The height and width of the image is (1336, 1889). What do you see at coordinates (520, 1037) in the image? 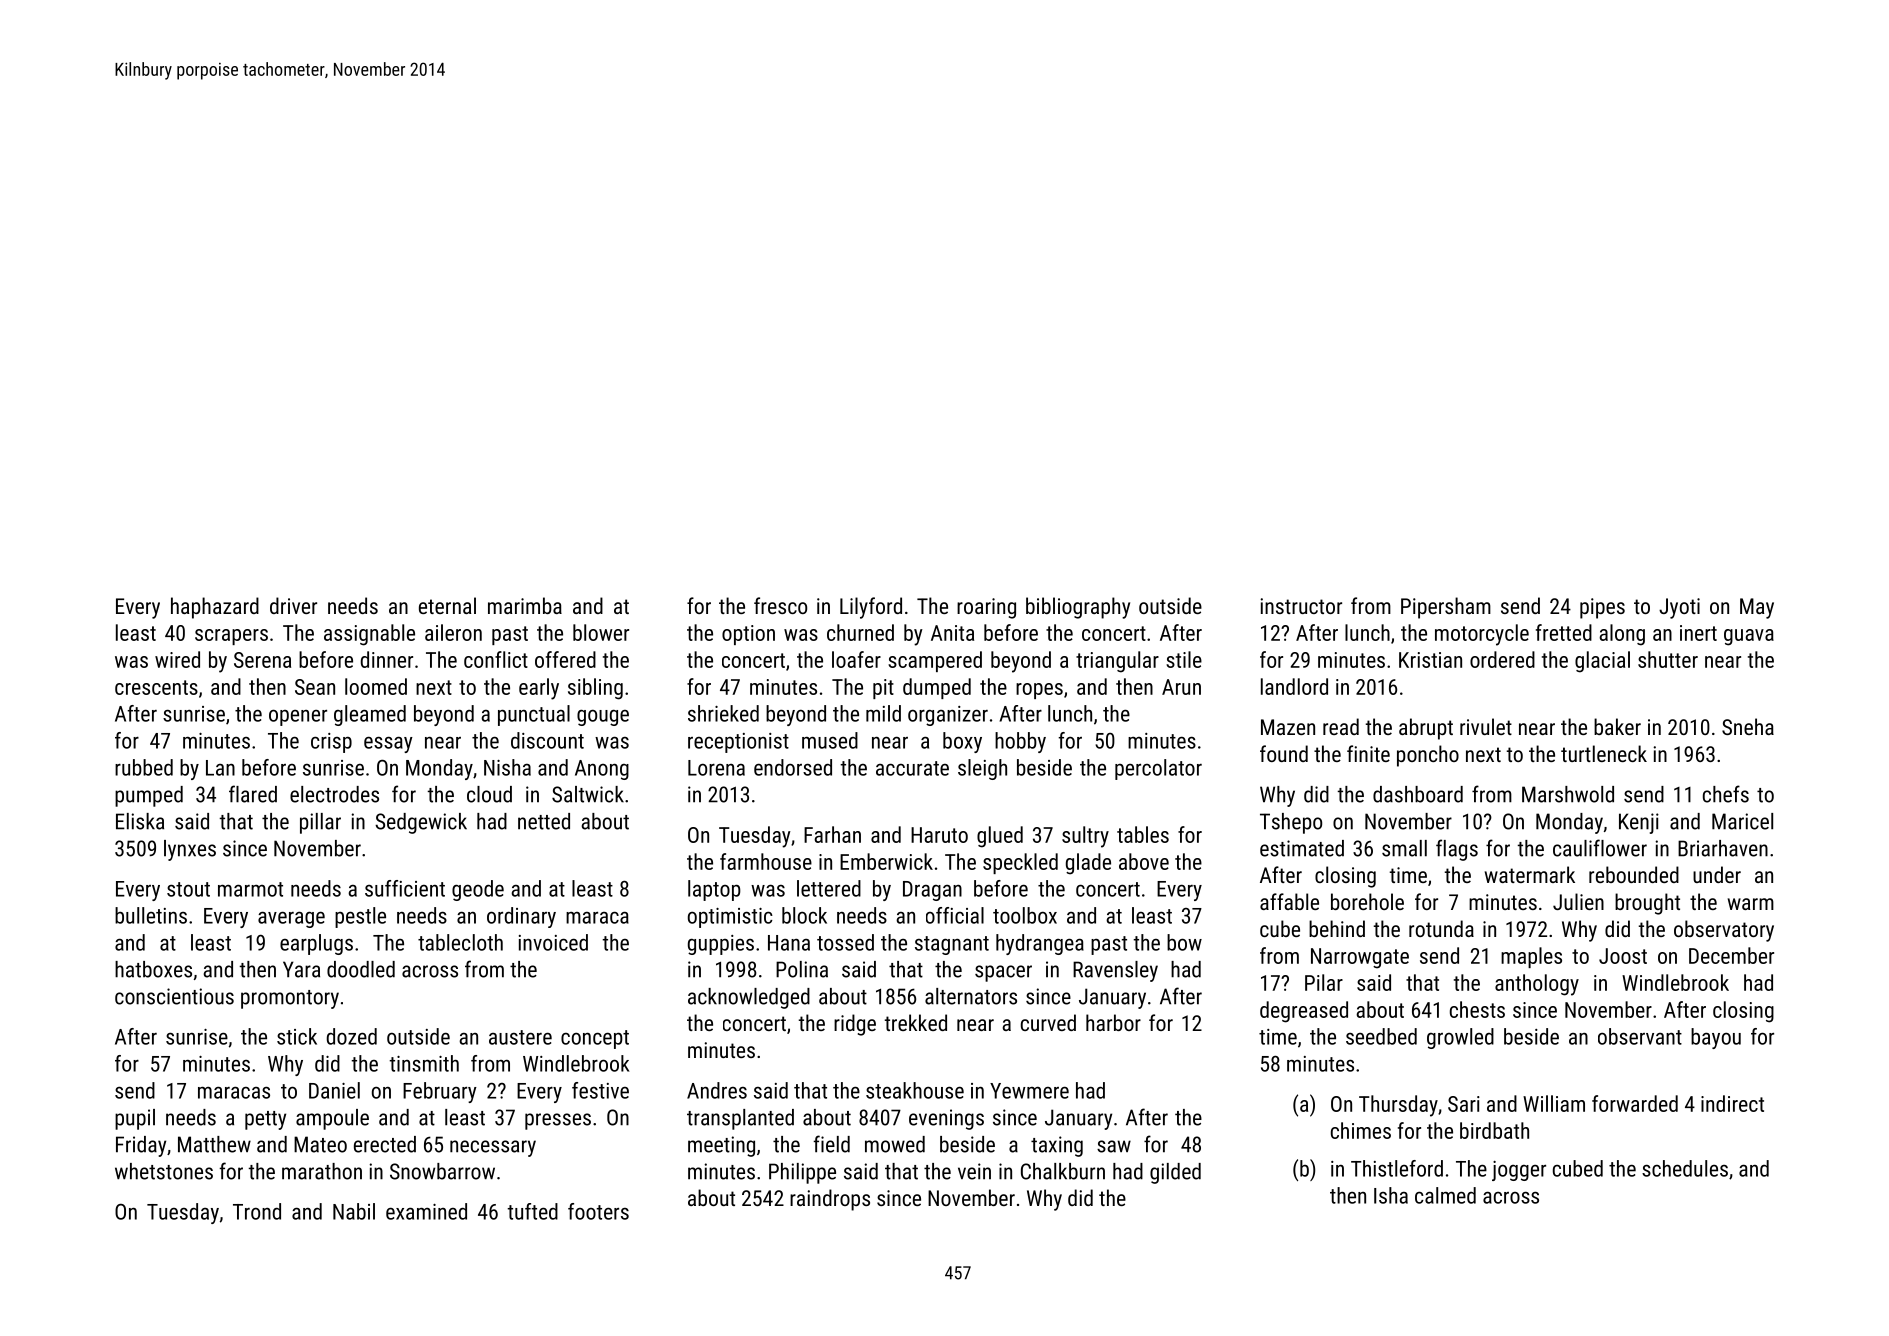
I see `austere` at bounding box center [520, 1037].
